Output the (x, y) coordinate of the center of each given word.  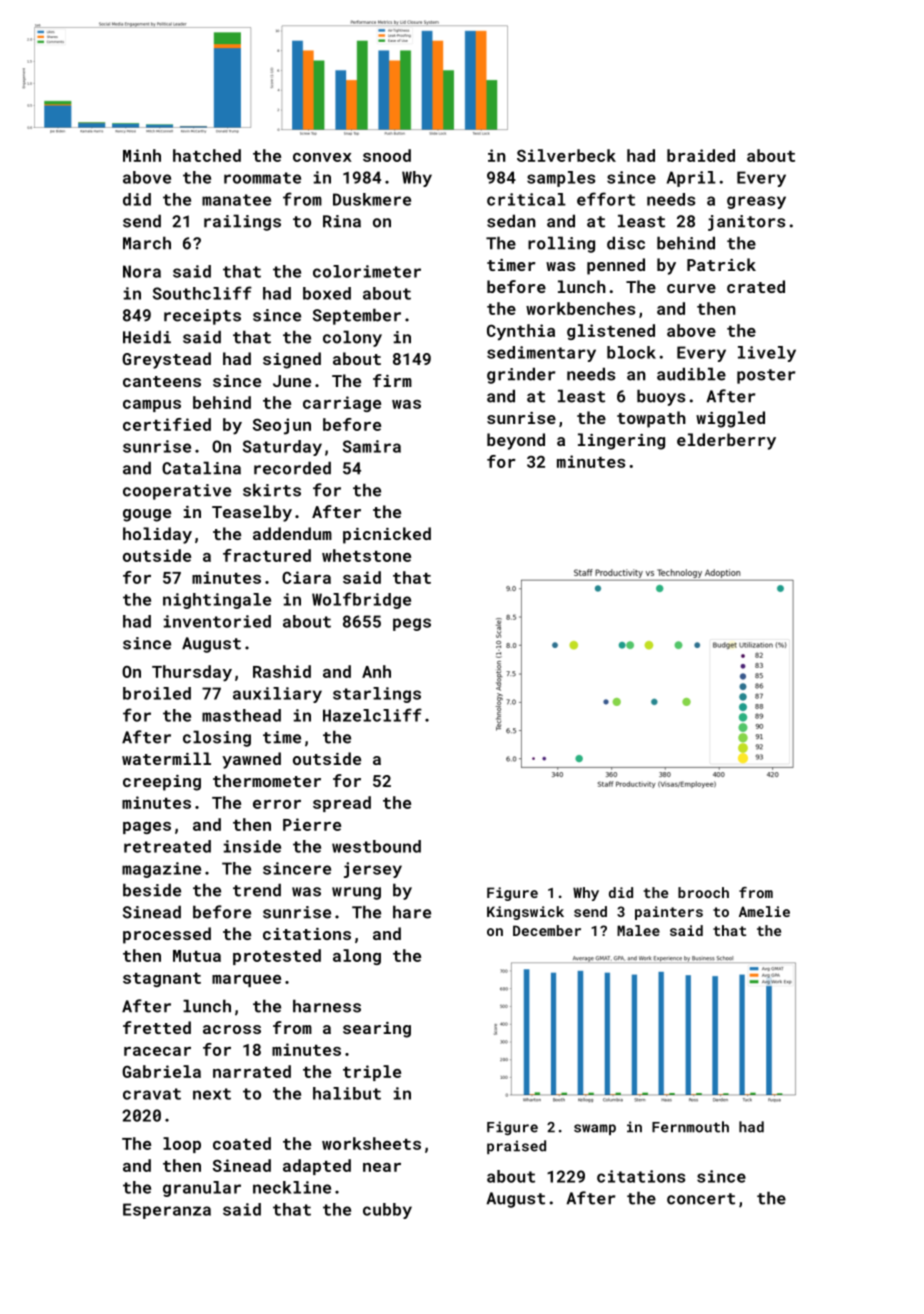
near (382, 1167)
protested (277, 957)
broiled (157, 693)
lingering (621, 441)
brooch (703, 892)
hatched (207, 155)
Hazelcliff (372, 715)
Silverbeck (566, 155)
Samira (372, 446)
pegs (412, 624)
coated (242, 1143)
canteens (162, 381)
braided (701, 155)
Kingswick (525, 913)
